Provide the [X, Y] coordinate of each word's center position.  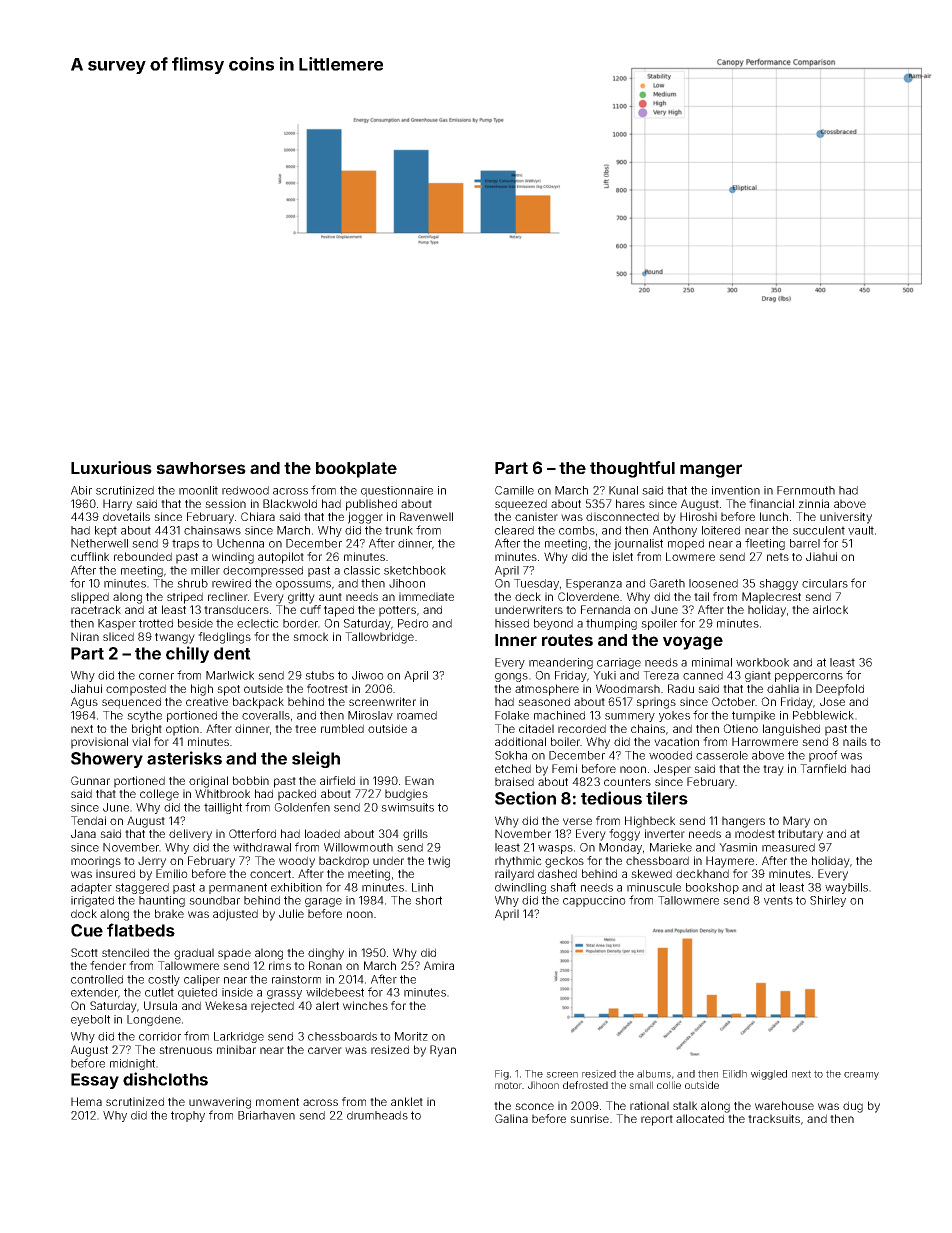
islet [623, 556]
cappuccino [594, 901]
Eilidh [735, 1074]
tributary [800, 835]
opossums [303, 585]
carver [325, 1050]
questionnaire [397, 491]
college [159, 795]
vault [861, 530]
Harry [117, 505]
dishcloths [165, 1079]
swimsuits [407, 807]
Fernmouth [806, 490]
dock [84, 913]
